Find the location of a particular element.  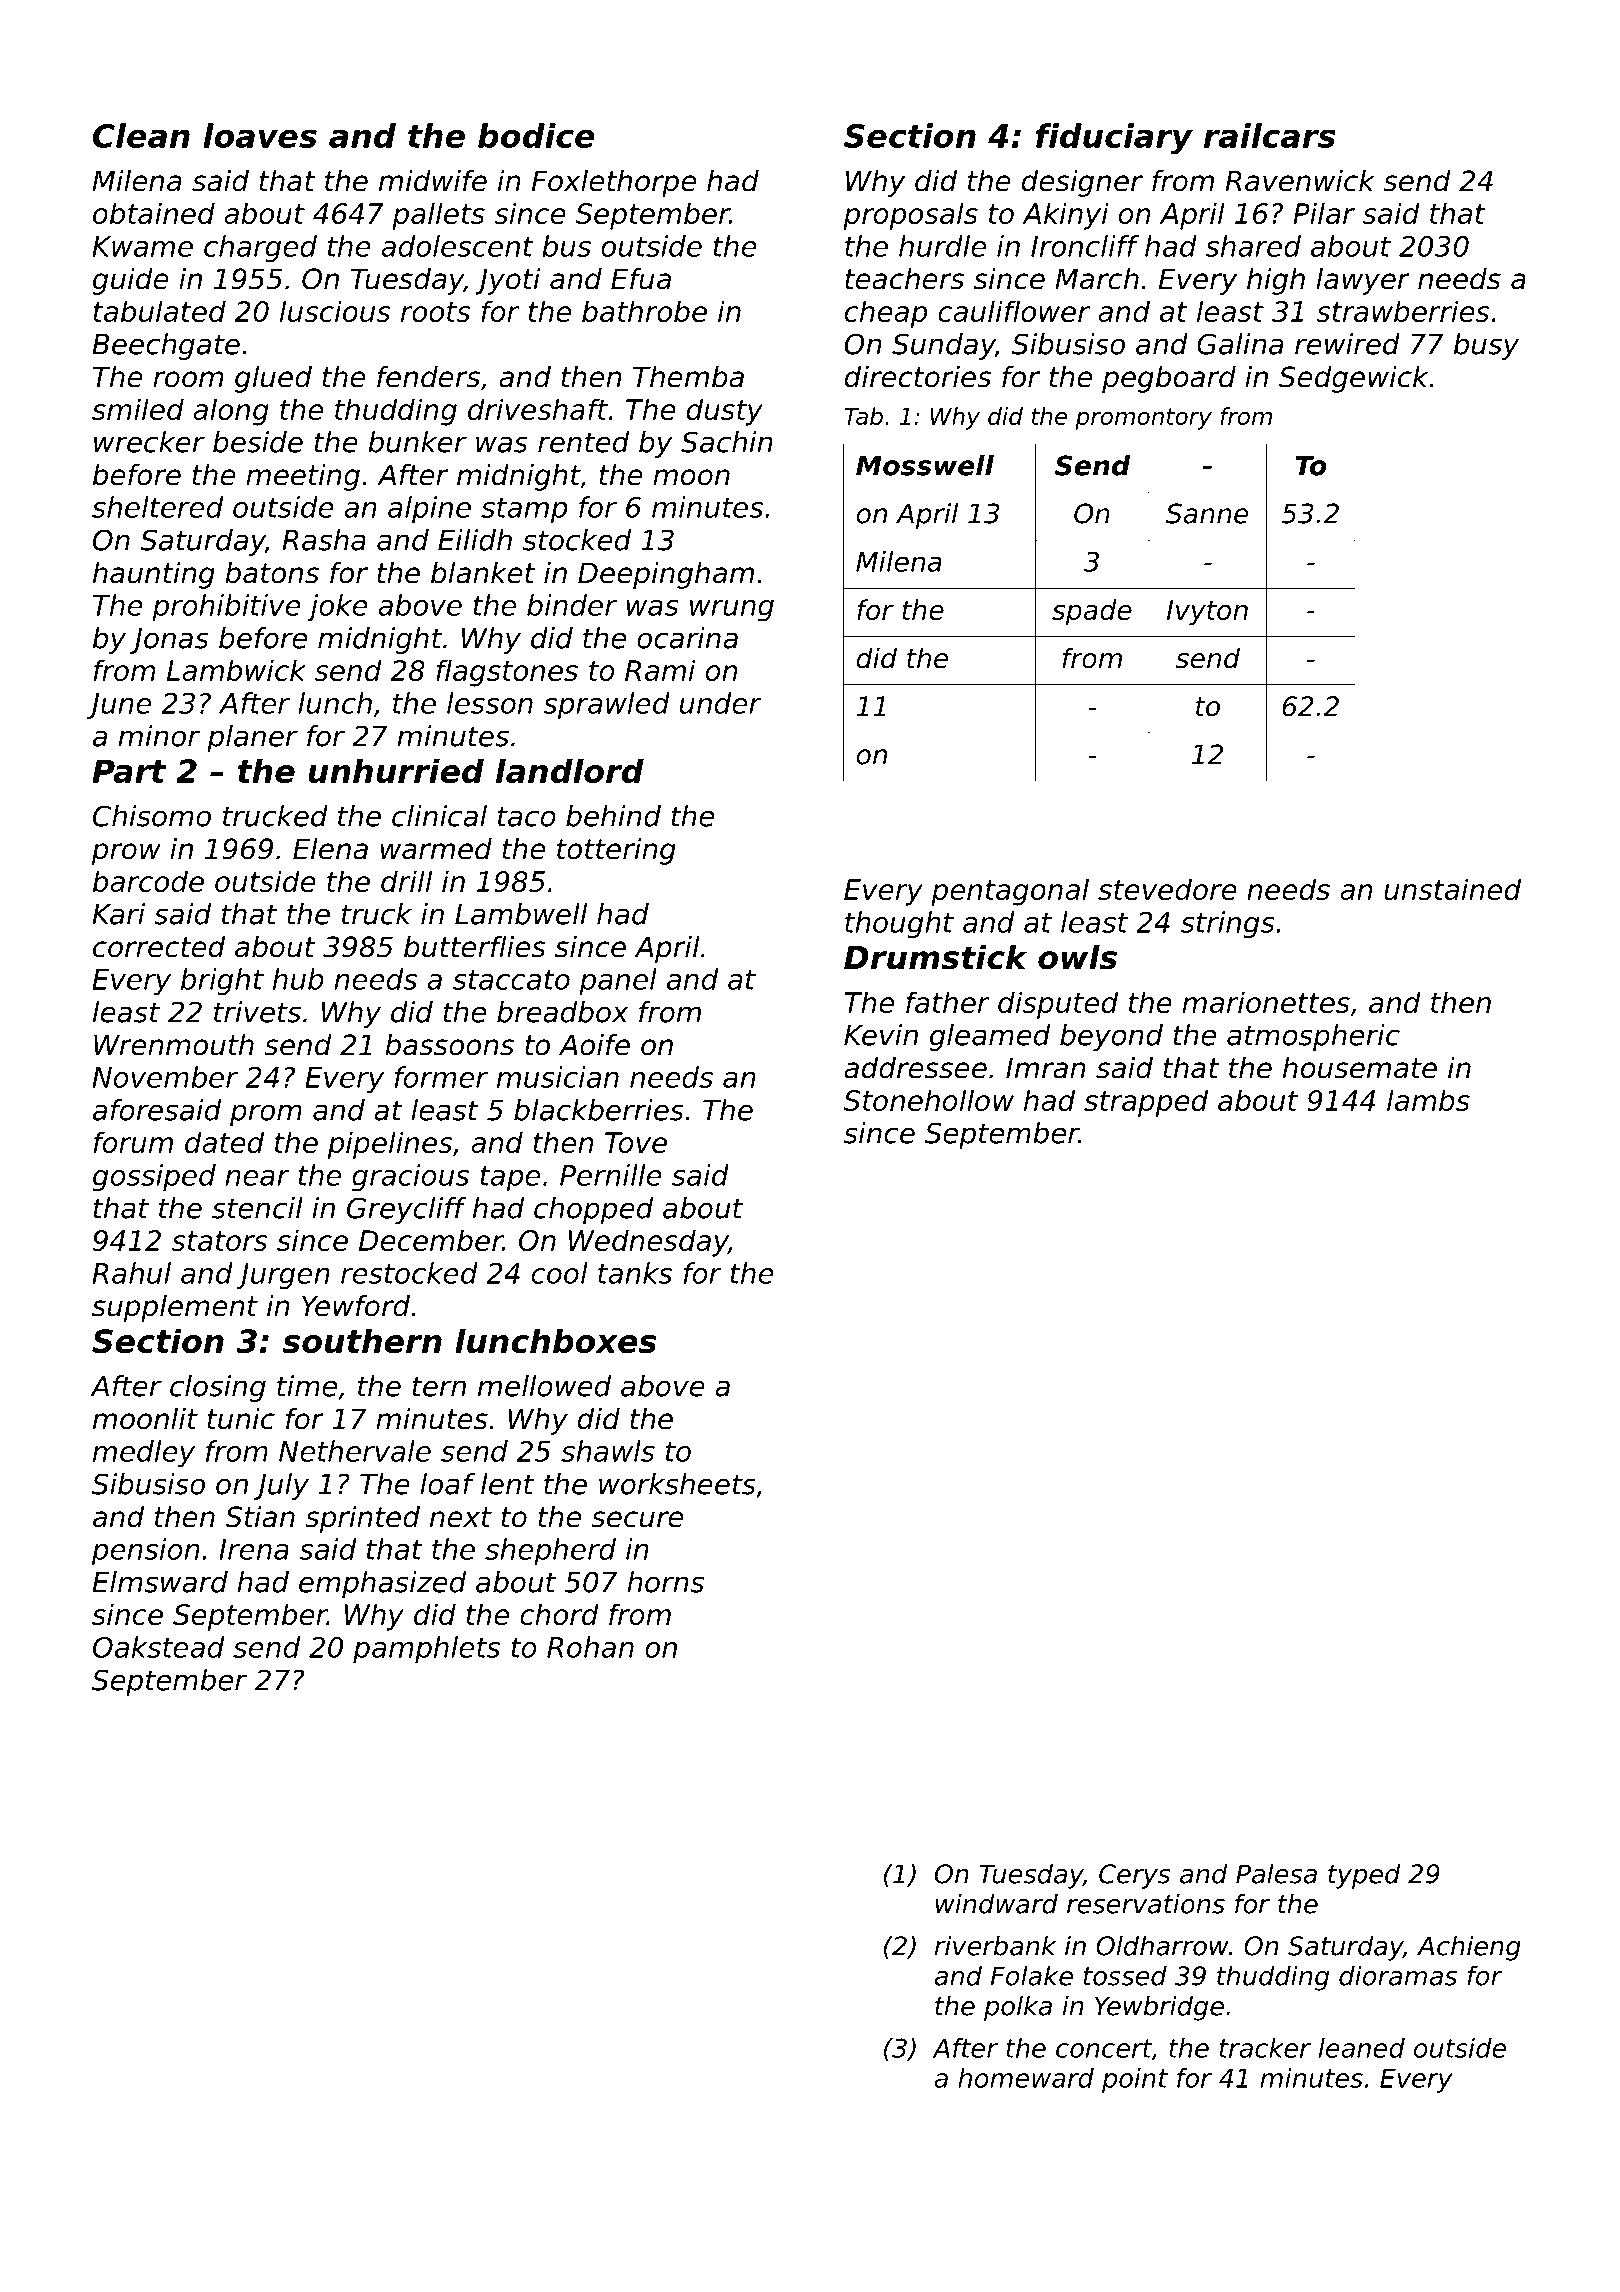

homeward is located at coordinates (1026, 2078).
